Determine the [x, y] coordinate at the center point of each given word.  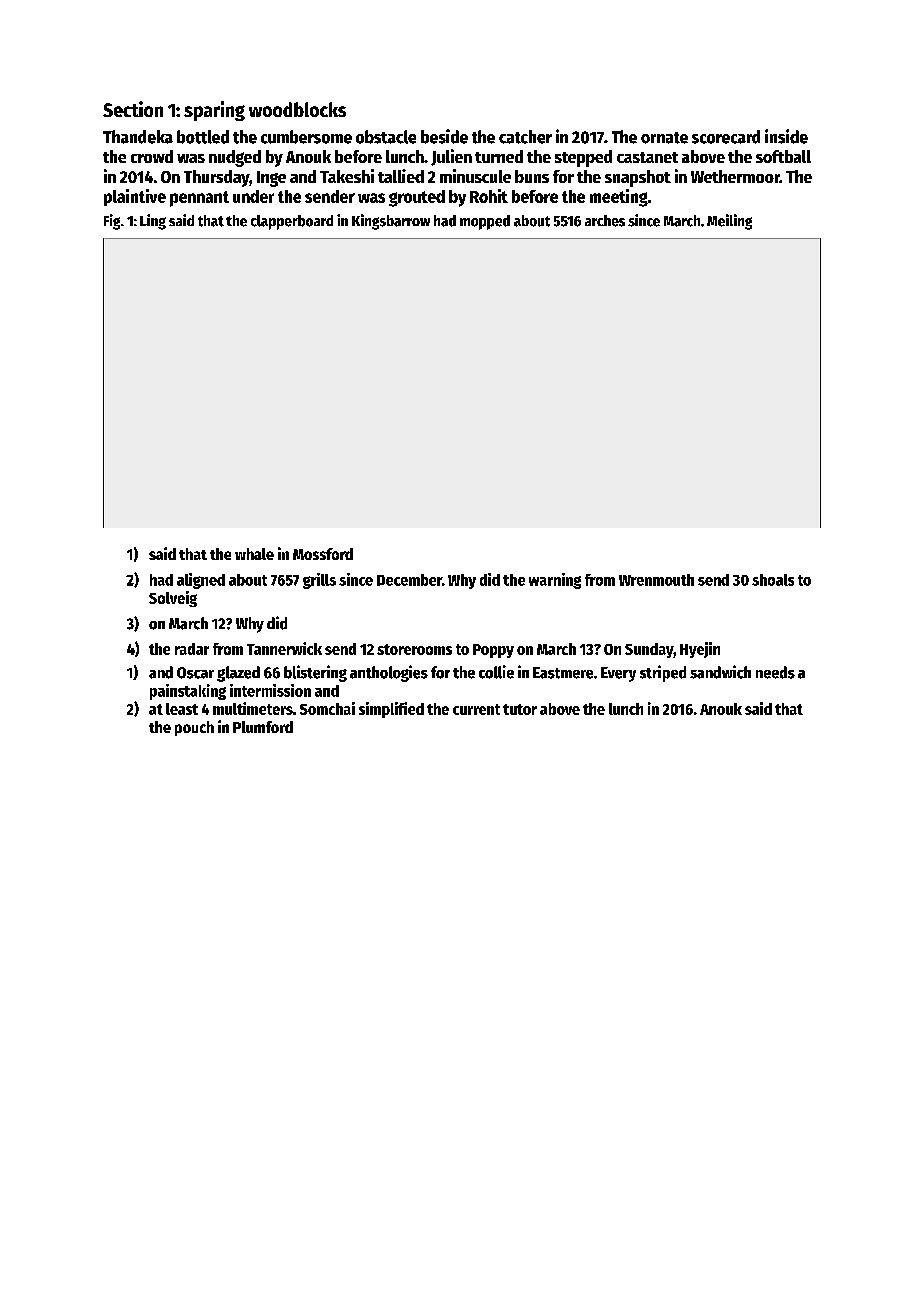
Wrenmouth [656, 580]
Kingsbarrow [391, 222]
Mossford [323, 554]
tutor [520, 709]
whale [254, 554]
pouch [194, 728]
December [409, 580]
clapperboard [292, 222]
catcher [525, 137]
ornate [664, 138]
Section [133, 109]
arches [605, 221]
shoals [773, 580]
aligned [201, 581]
